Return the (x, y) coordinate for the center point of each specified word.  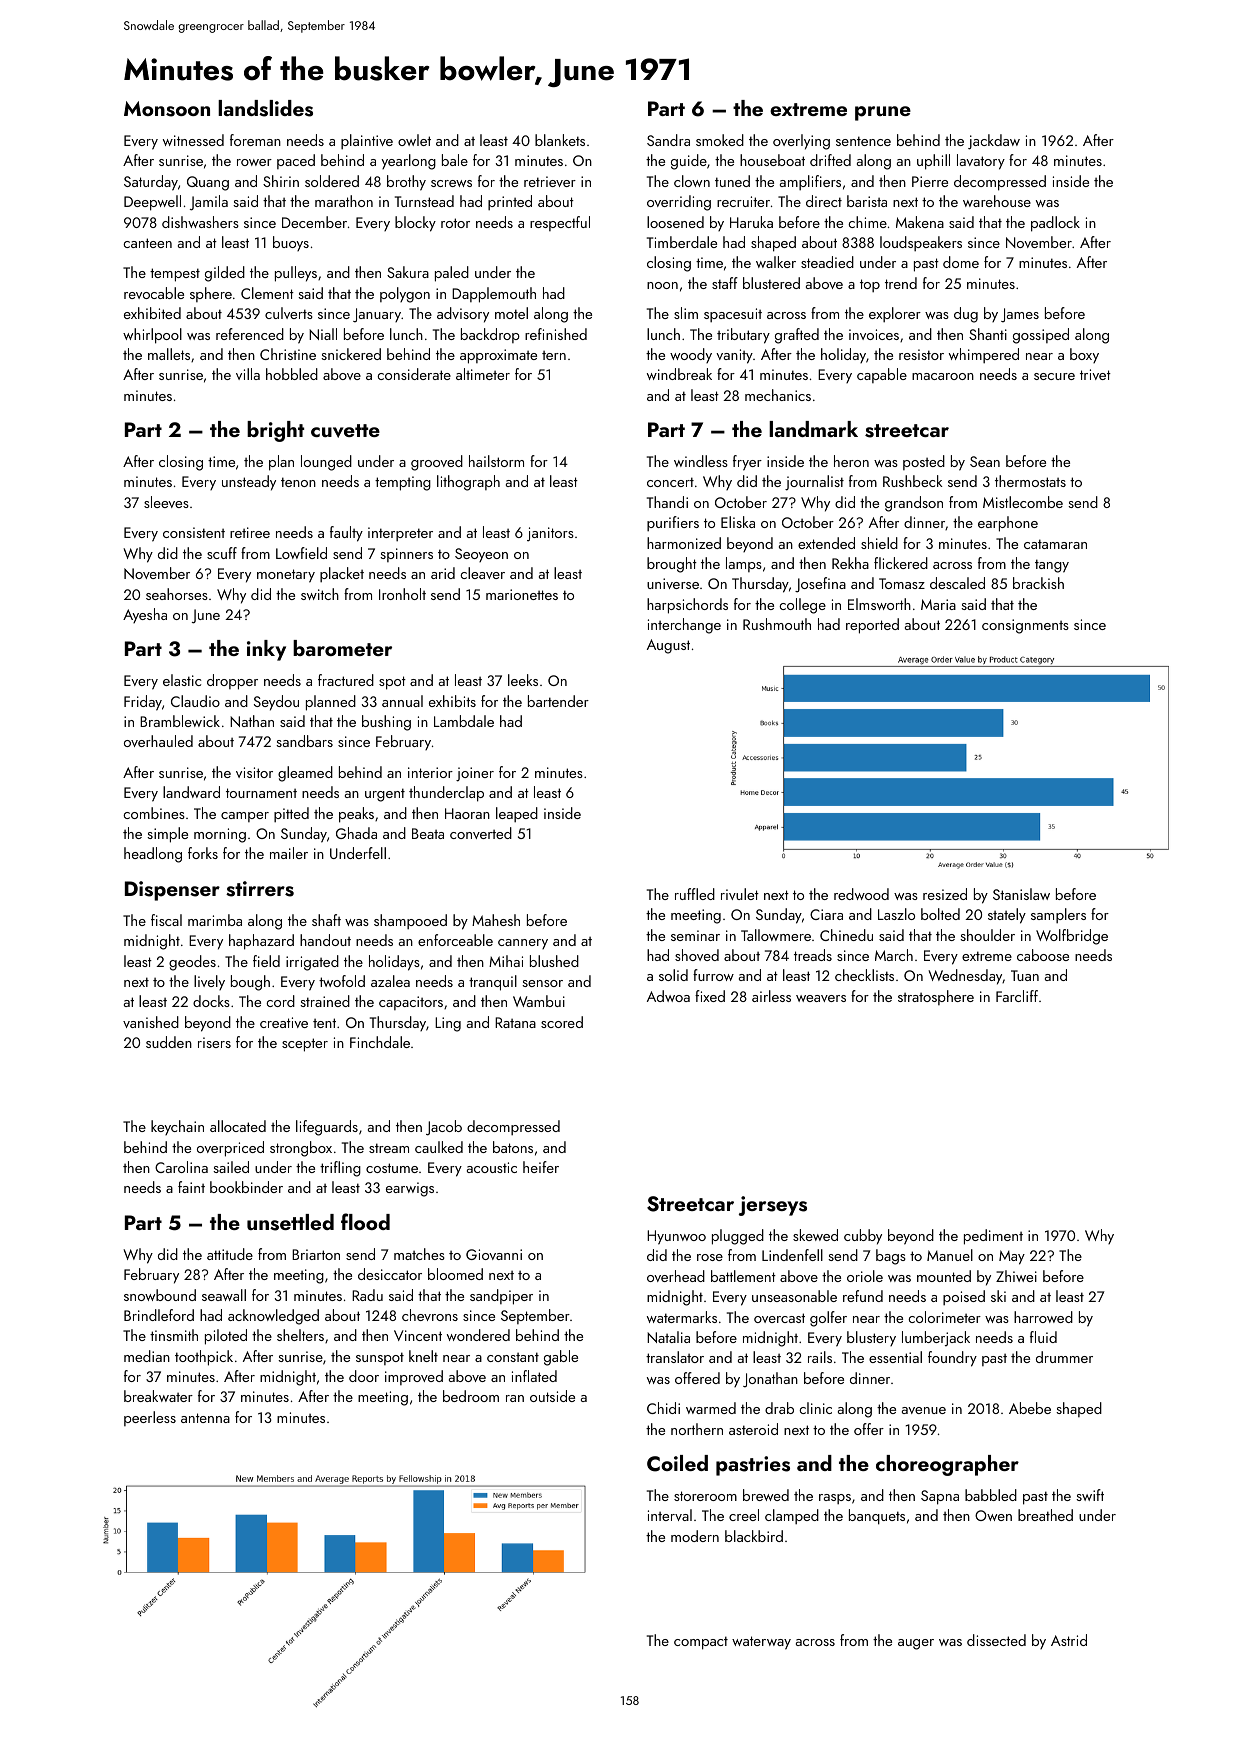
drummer (1064, 1357)
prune (883, 113)
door (364, 1376)
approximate (498, 356)
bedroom (471, 1396)
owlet (414, 140)
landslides (265, 108)
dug (966, 315)
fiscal (166, 920)
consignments (1025, 626)
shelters (300, 1335)
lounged (326, 463)
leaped (517, 814)
